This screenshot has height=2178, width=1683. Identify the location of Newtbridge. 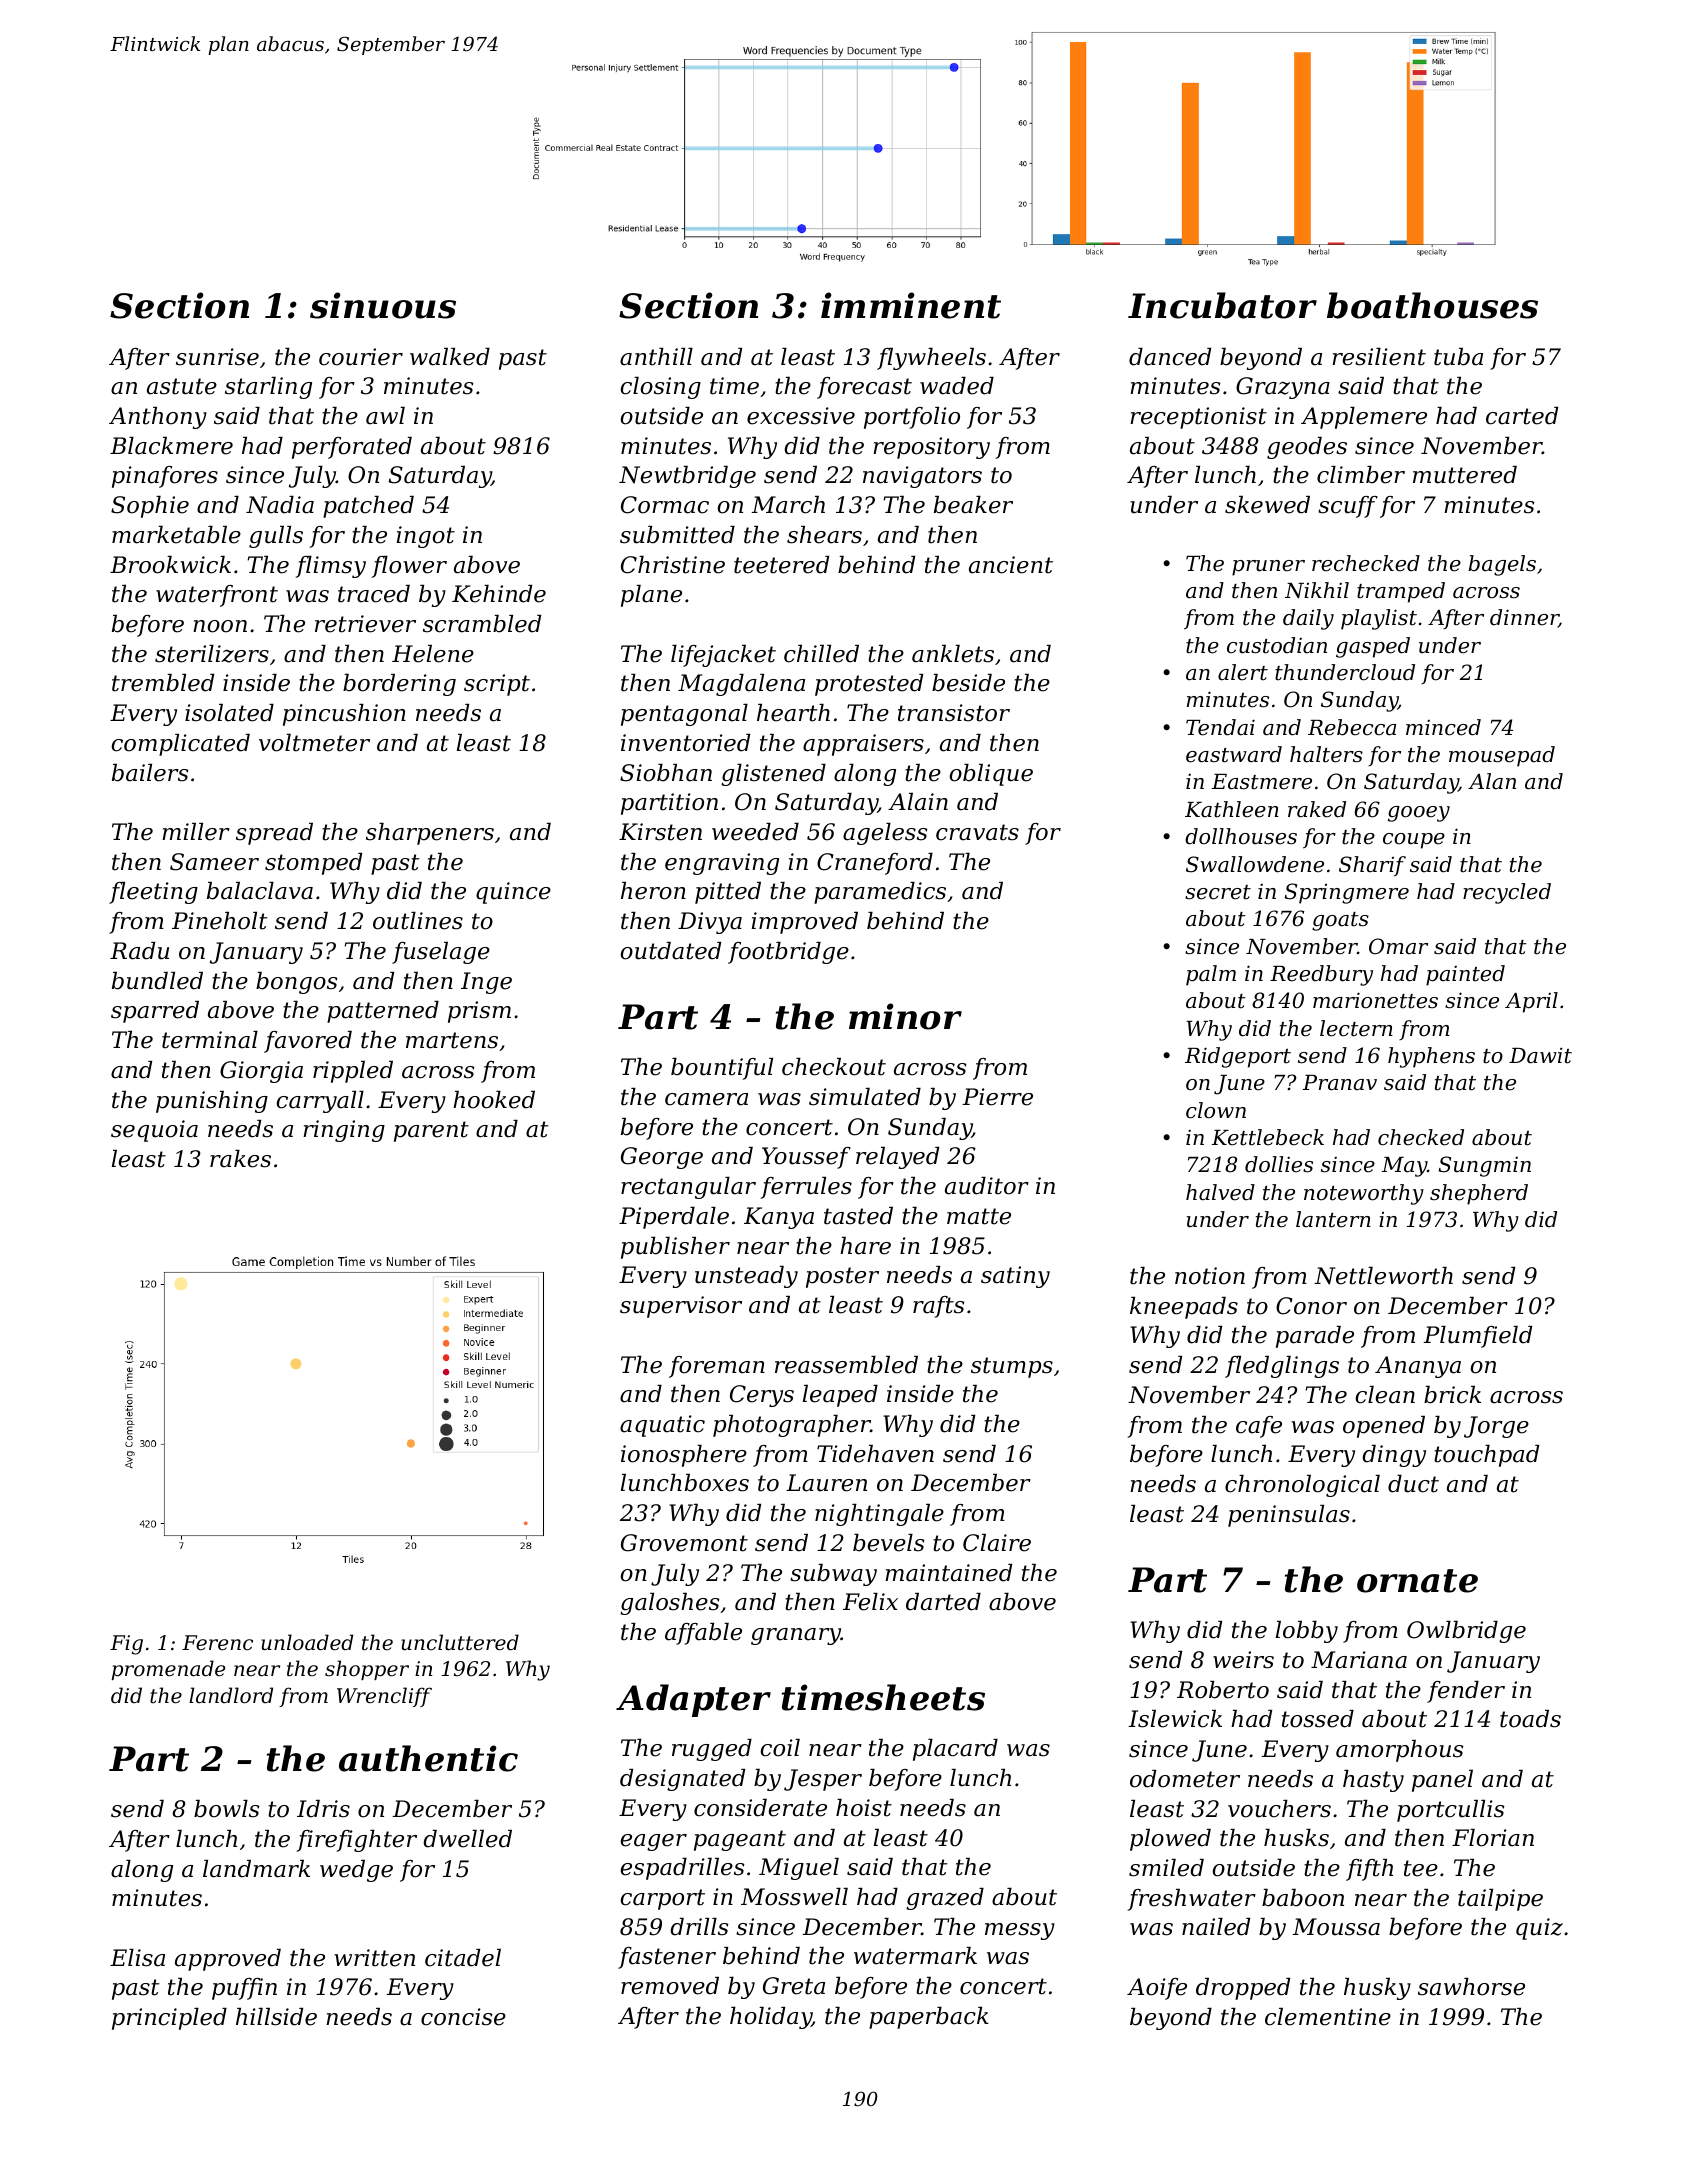
(687, 477).
